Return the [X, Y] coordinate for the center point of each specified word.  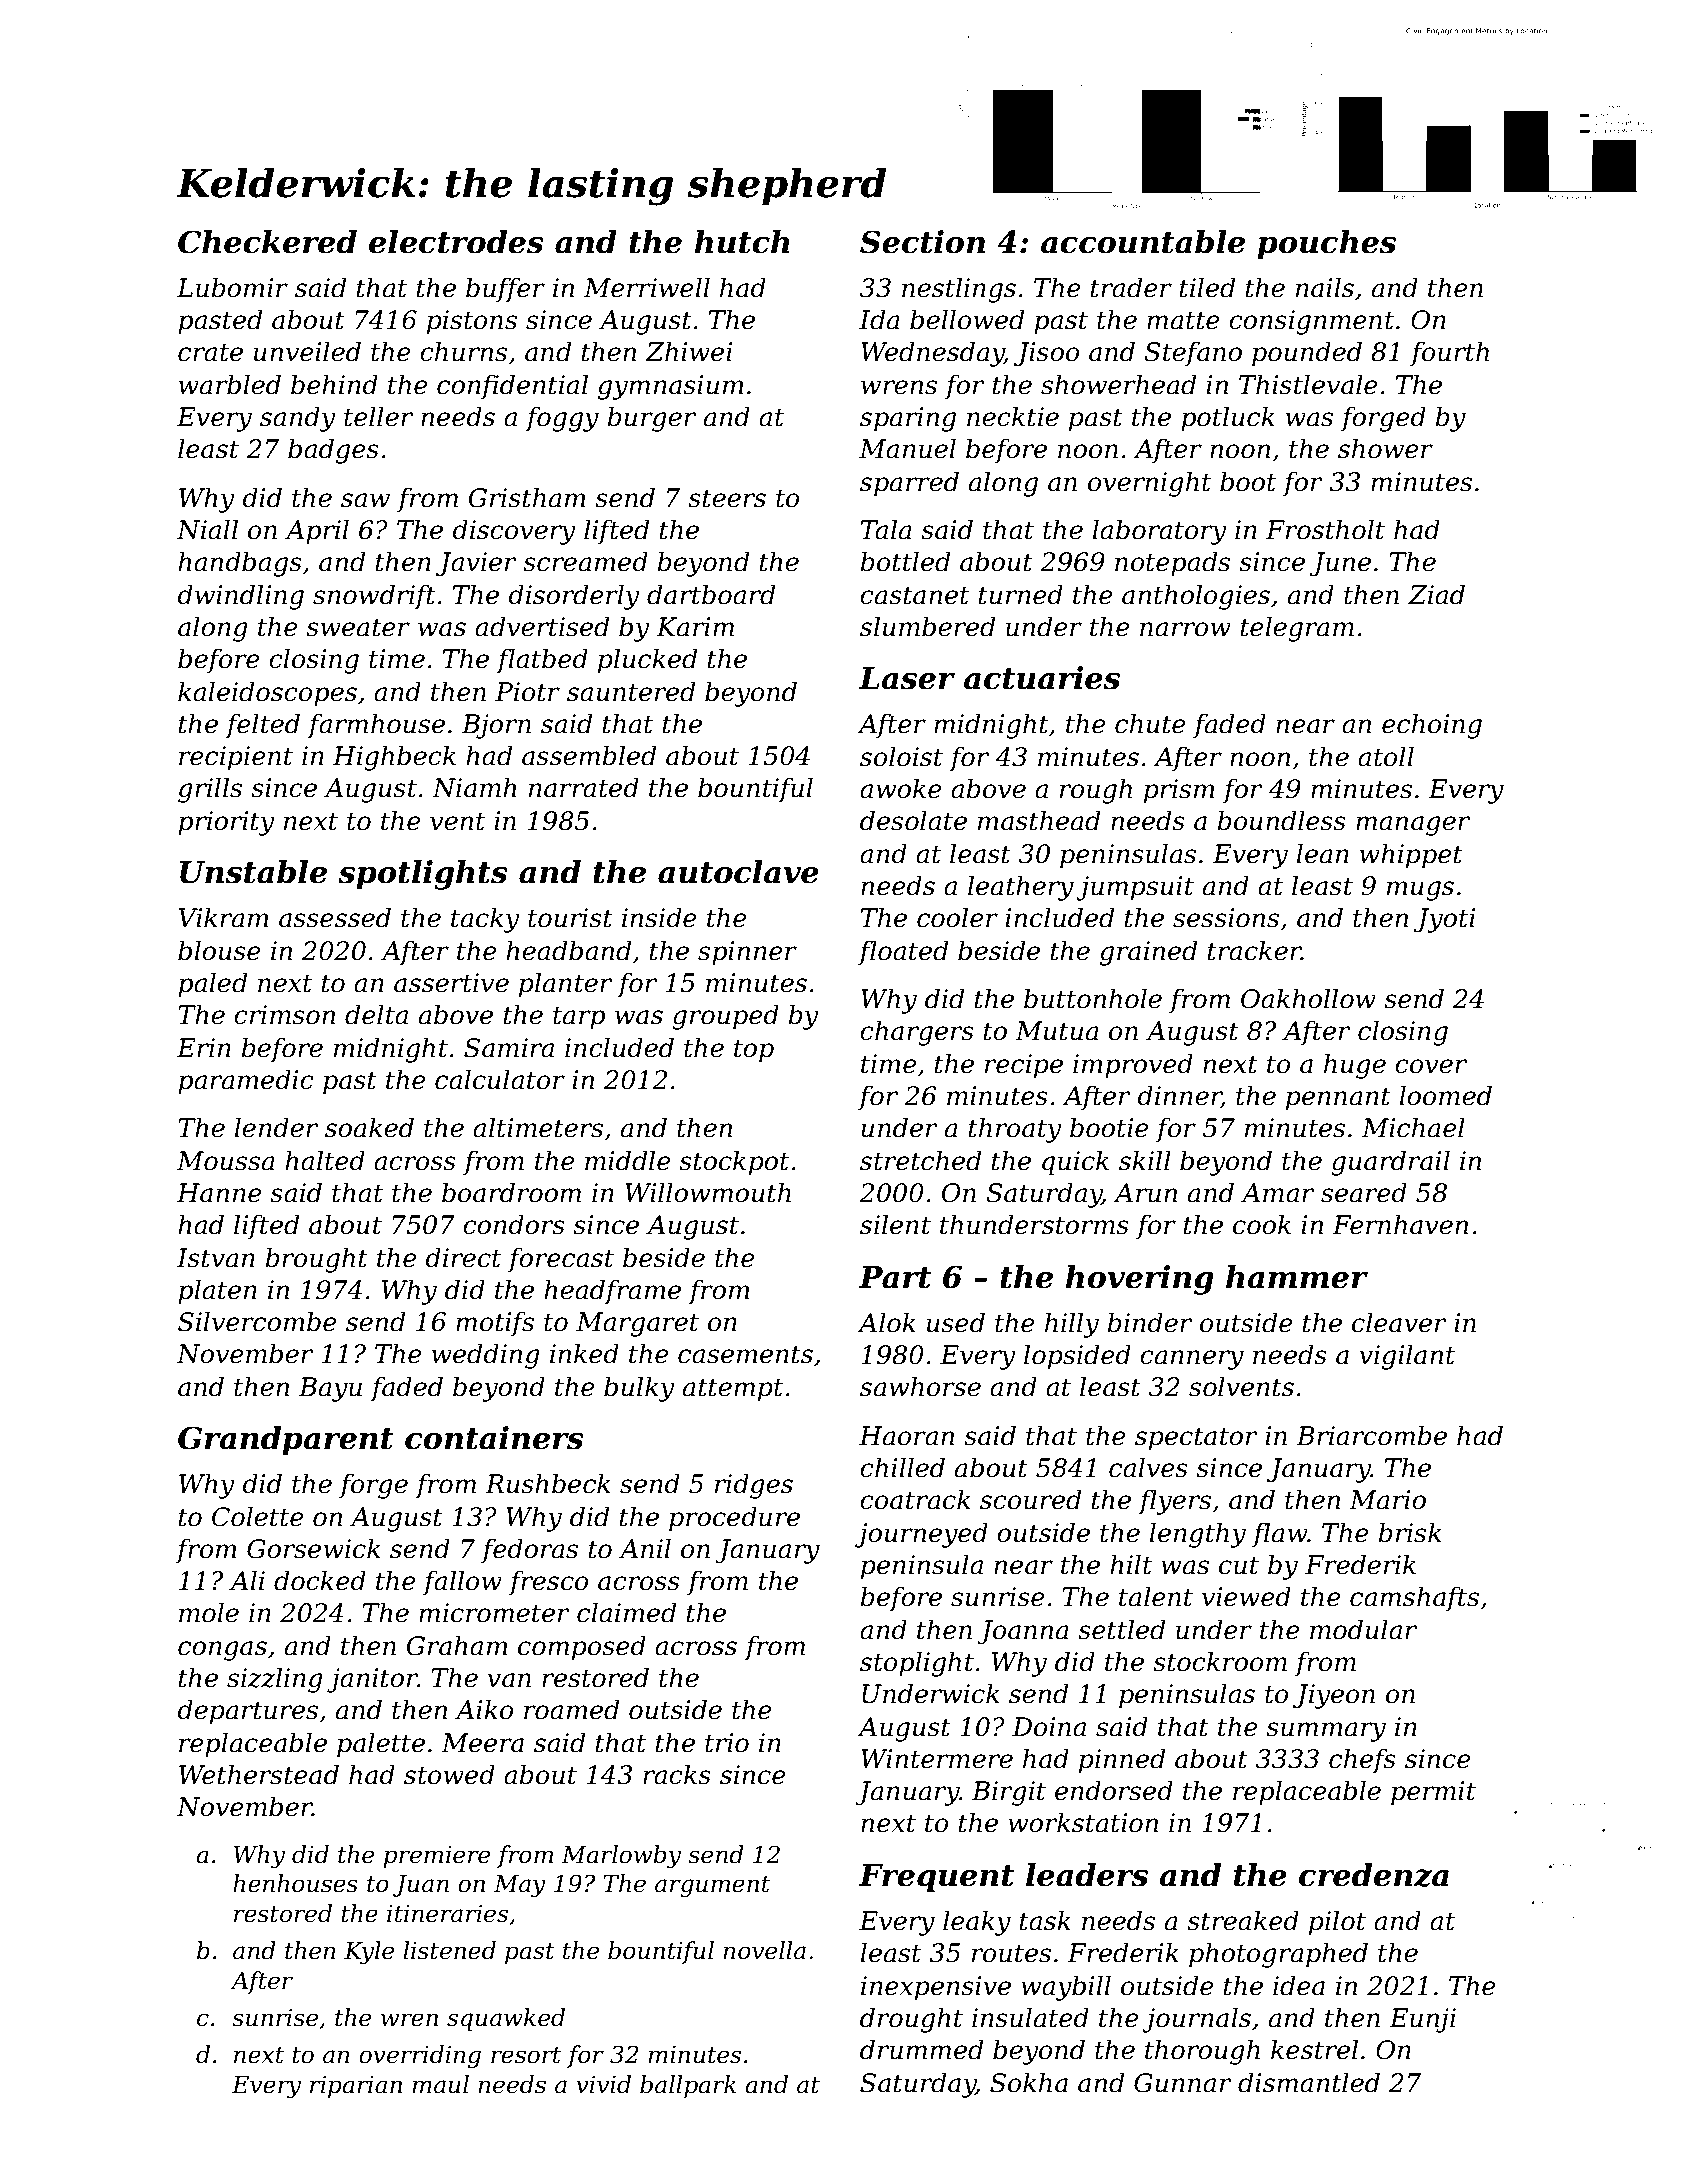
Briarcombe [1371, 1435]
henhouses [295, 1883]
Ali [247, 1580]
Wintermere [937, 1759]
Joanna [1023, 1632]
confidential [512, 387]
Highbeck [394, 758]
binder [1150, 1322]
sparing [908, 419]
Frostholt [1325, 529]
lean [1322, 853]
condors [514, 1224]
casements [745, 1354]
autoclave [738, 872]
